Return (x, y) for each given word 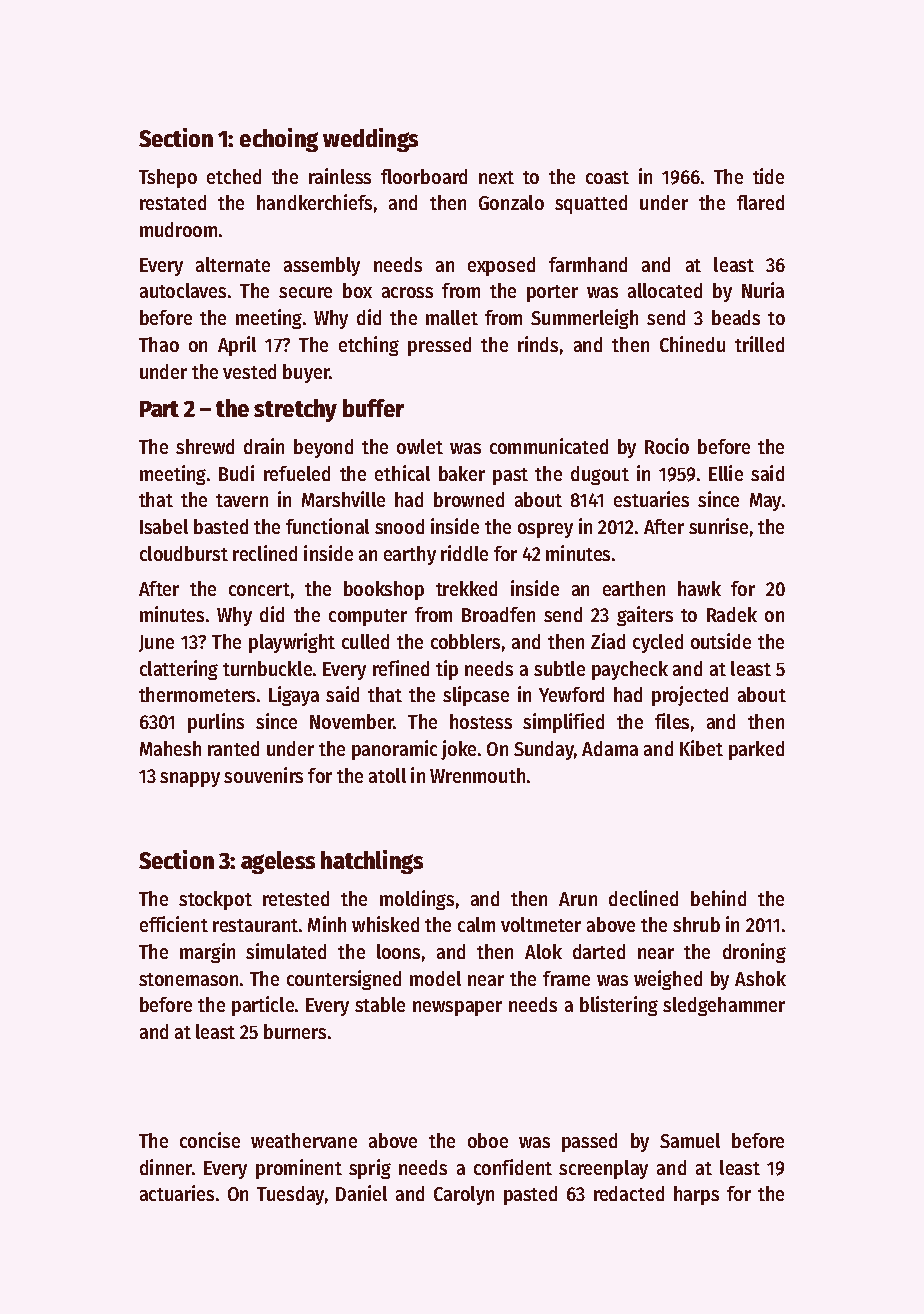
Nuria (763, 290)
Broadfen (498, 614)
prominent (299, 1169)
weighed (668, 980)
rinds (538, 344)
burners (295, 1031)
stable (380, 1004)
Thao (159, 344)
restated (173, 202)
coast (607, 177)
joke (458, 750)
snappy (190, 779)
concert (259, 589)
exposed (501, 266)
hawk (699, 588)
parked (756, 750)
